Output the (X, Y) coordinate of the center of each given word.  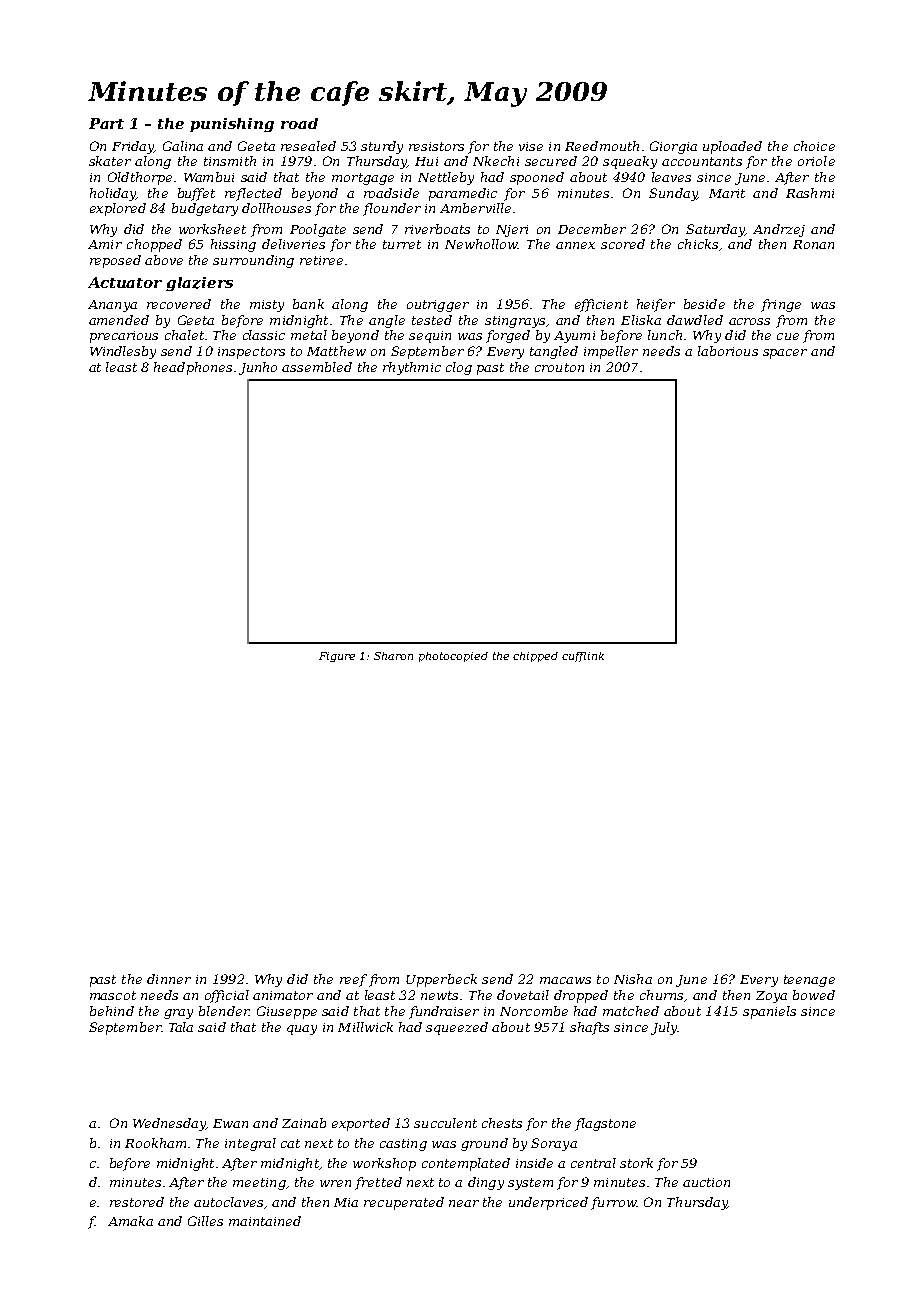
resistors (436, 146)
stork (636, 1163)
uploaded (732, 147)
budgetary (205, 209)
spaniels (769, 1012)
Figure (337, 657)
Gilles (205, 1221)
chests (502, 1123)
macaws (565, 980)
